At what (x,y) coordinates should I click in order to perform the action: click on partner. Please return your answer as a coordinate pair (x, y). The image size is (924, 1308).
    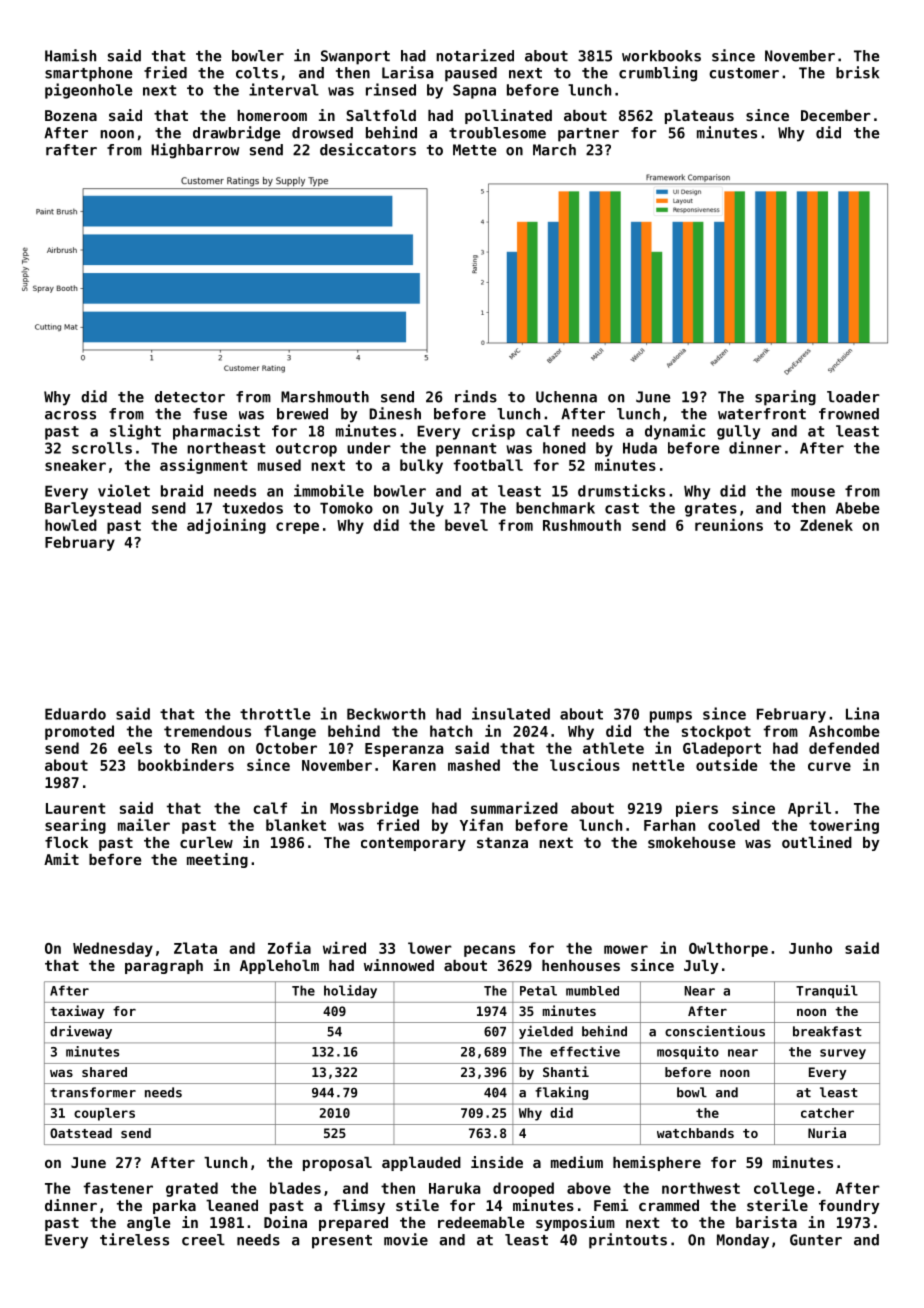
    Looking at the image, I should click on (588, 135).
